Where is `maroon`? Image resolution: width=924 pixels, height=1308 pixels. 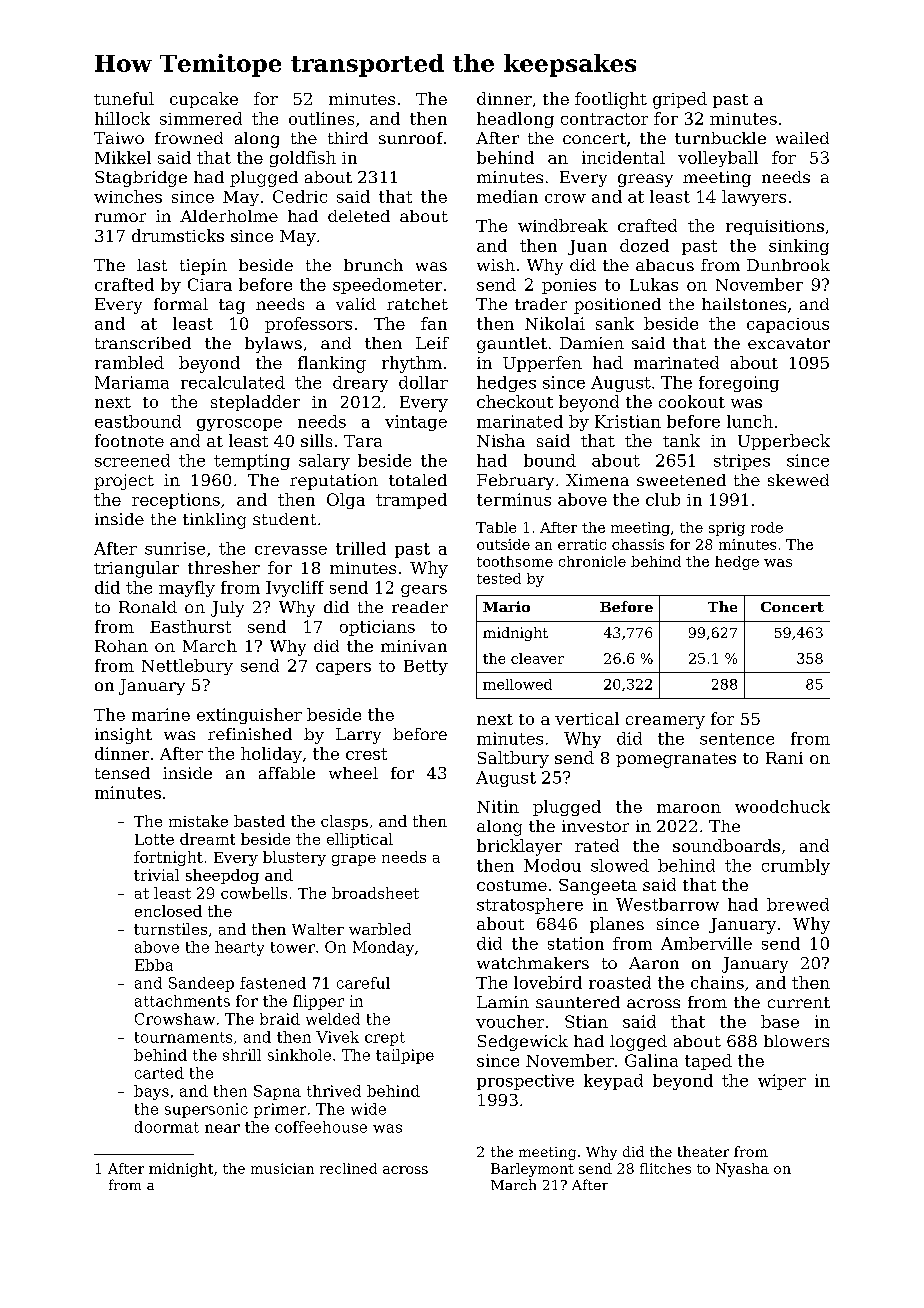 maroon is located at coordinates (689, 808).
